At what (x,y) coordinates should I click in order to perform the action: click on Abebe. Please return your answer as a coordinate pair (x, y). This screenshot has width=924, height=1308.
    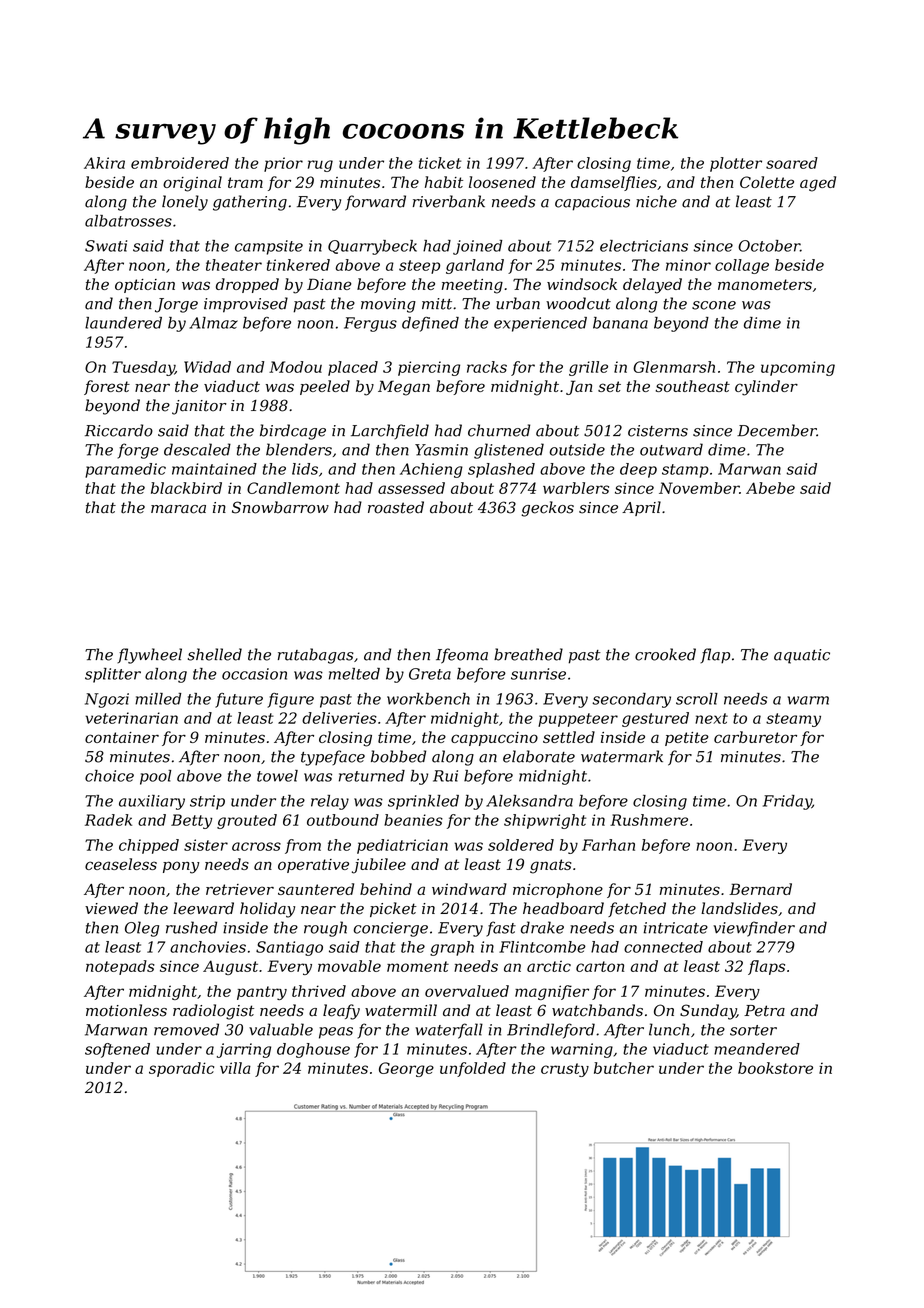
    Looking at the image, I should click on (770, 488).
